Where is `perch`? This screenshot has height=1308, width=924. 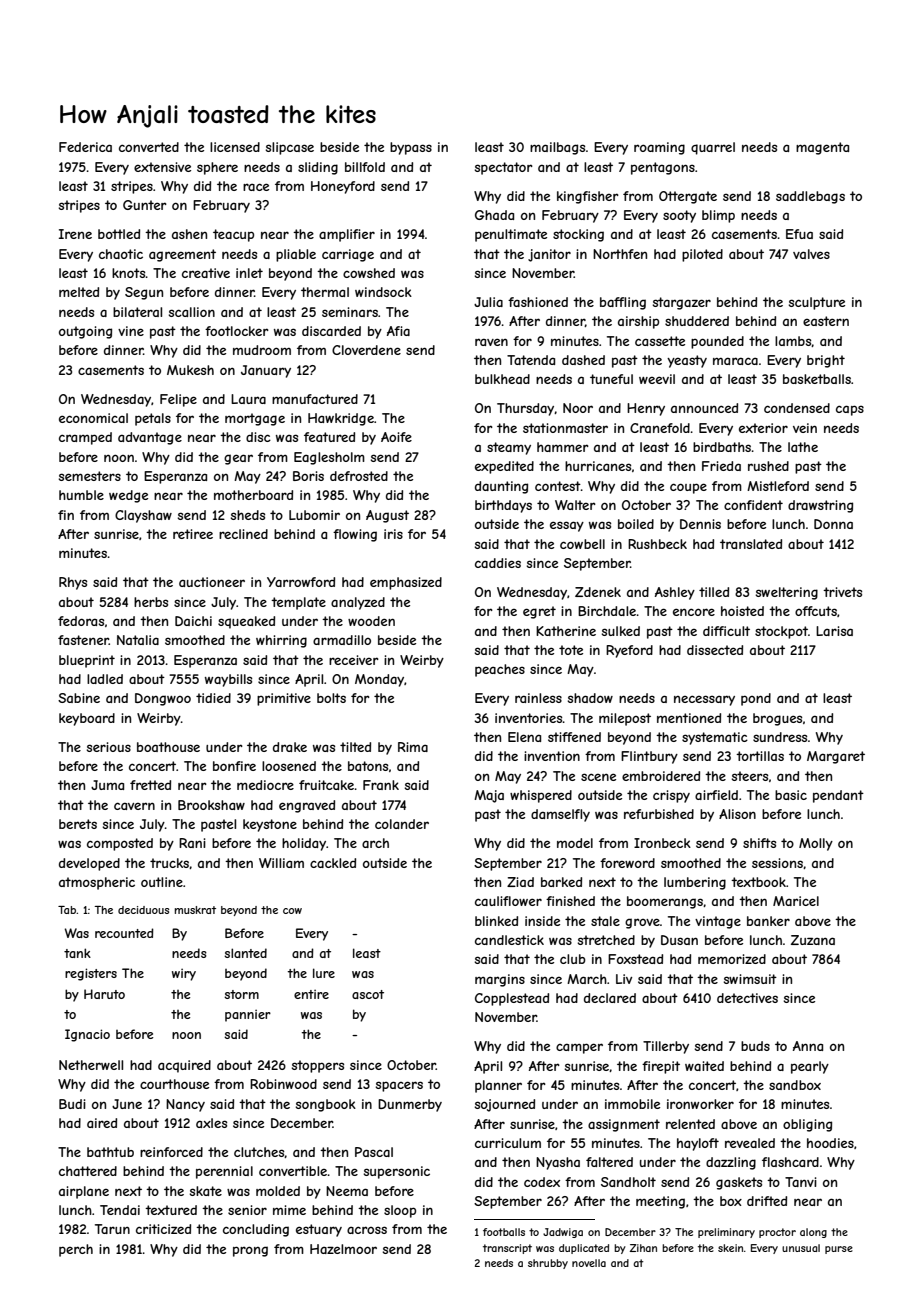
perch is located at coordinates (76, 1250).
